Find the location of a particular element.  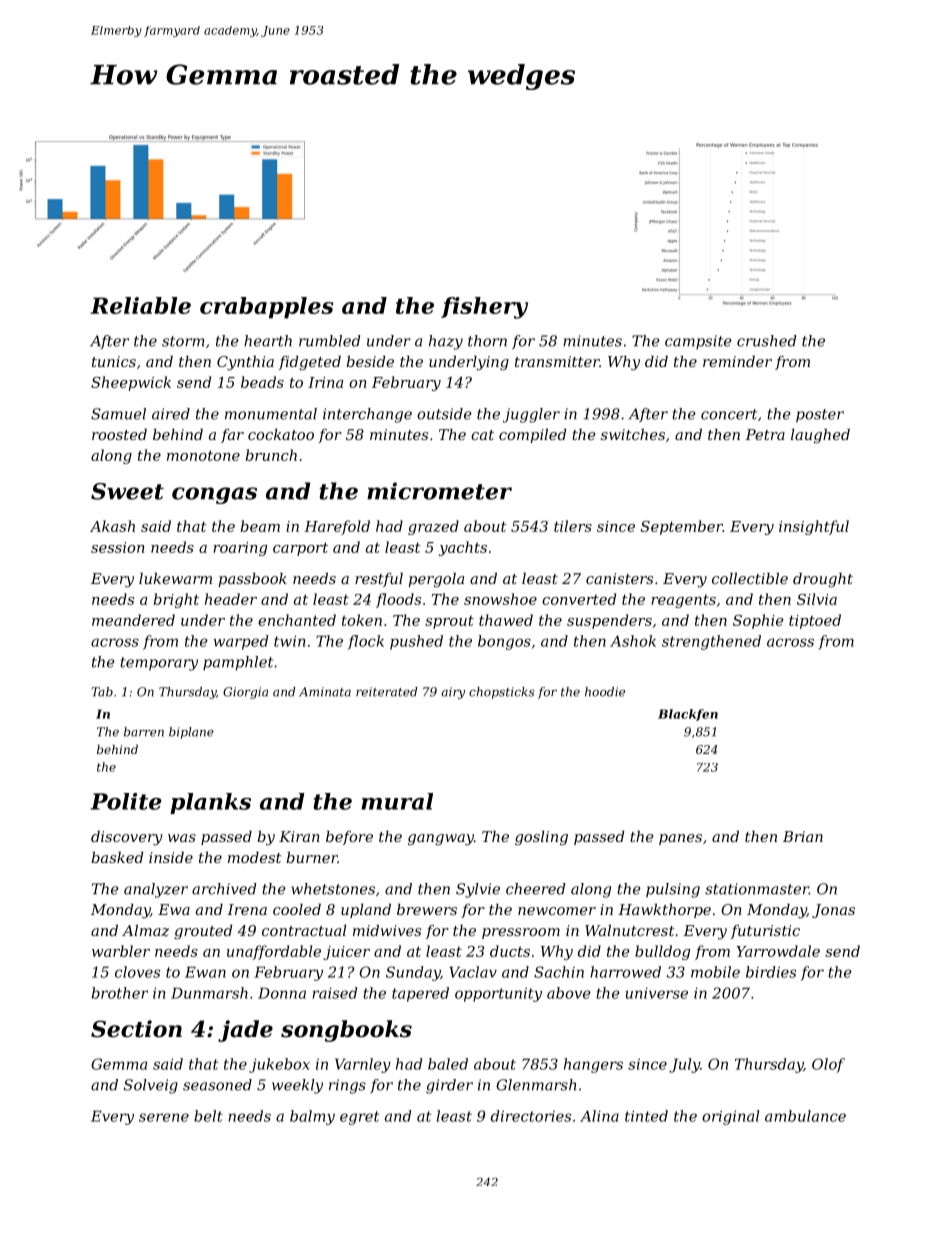

Donna is located at coordinates (282, 993).
